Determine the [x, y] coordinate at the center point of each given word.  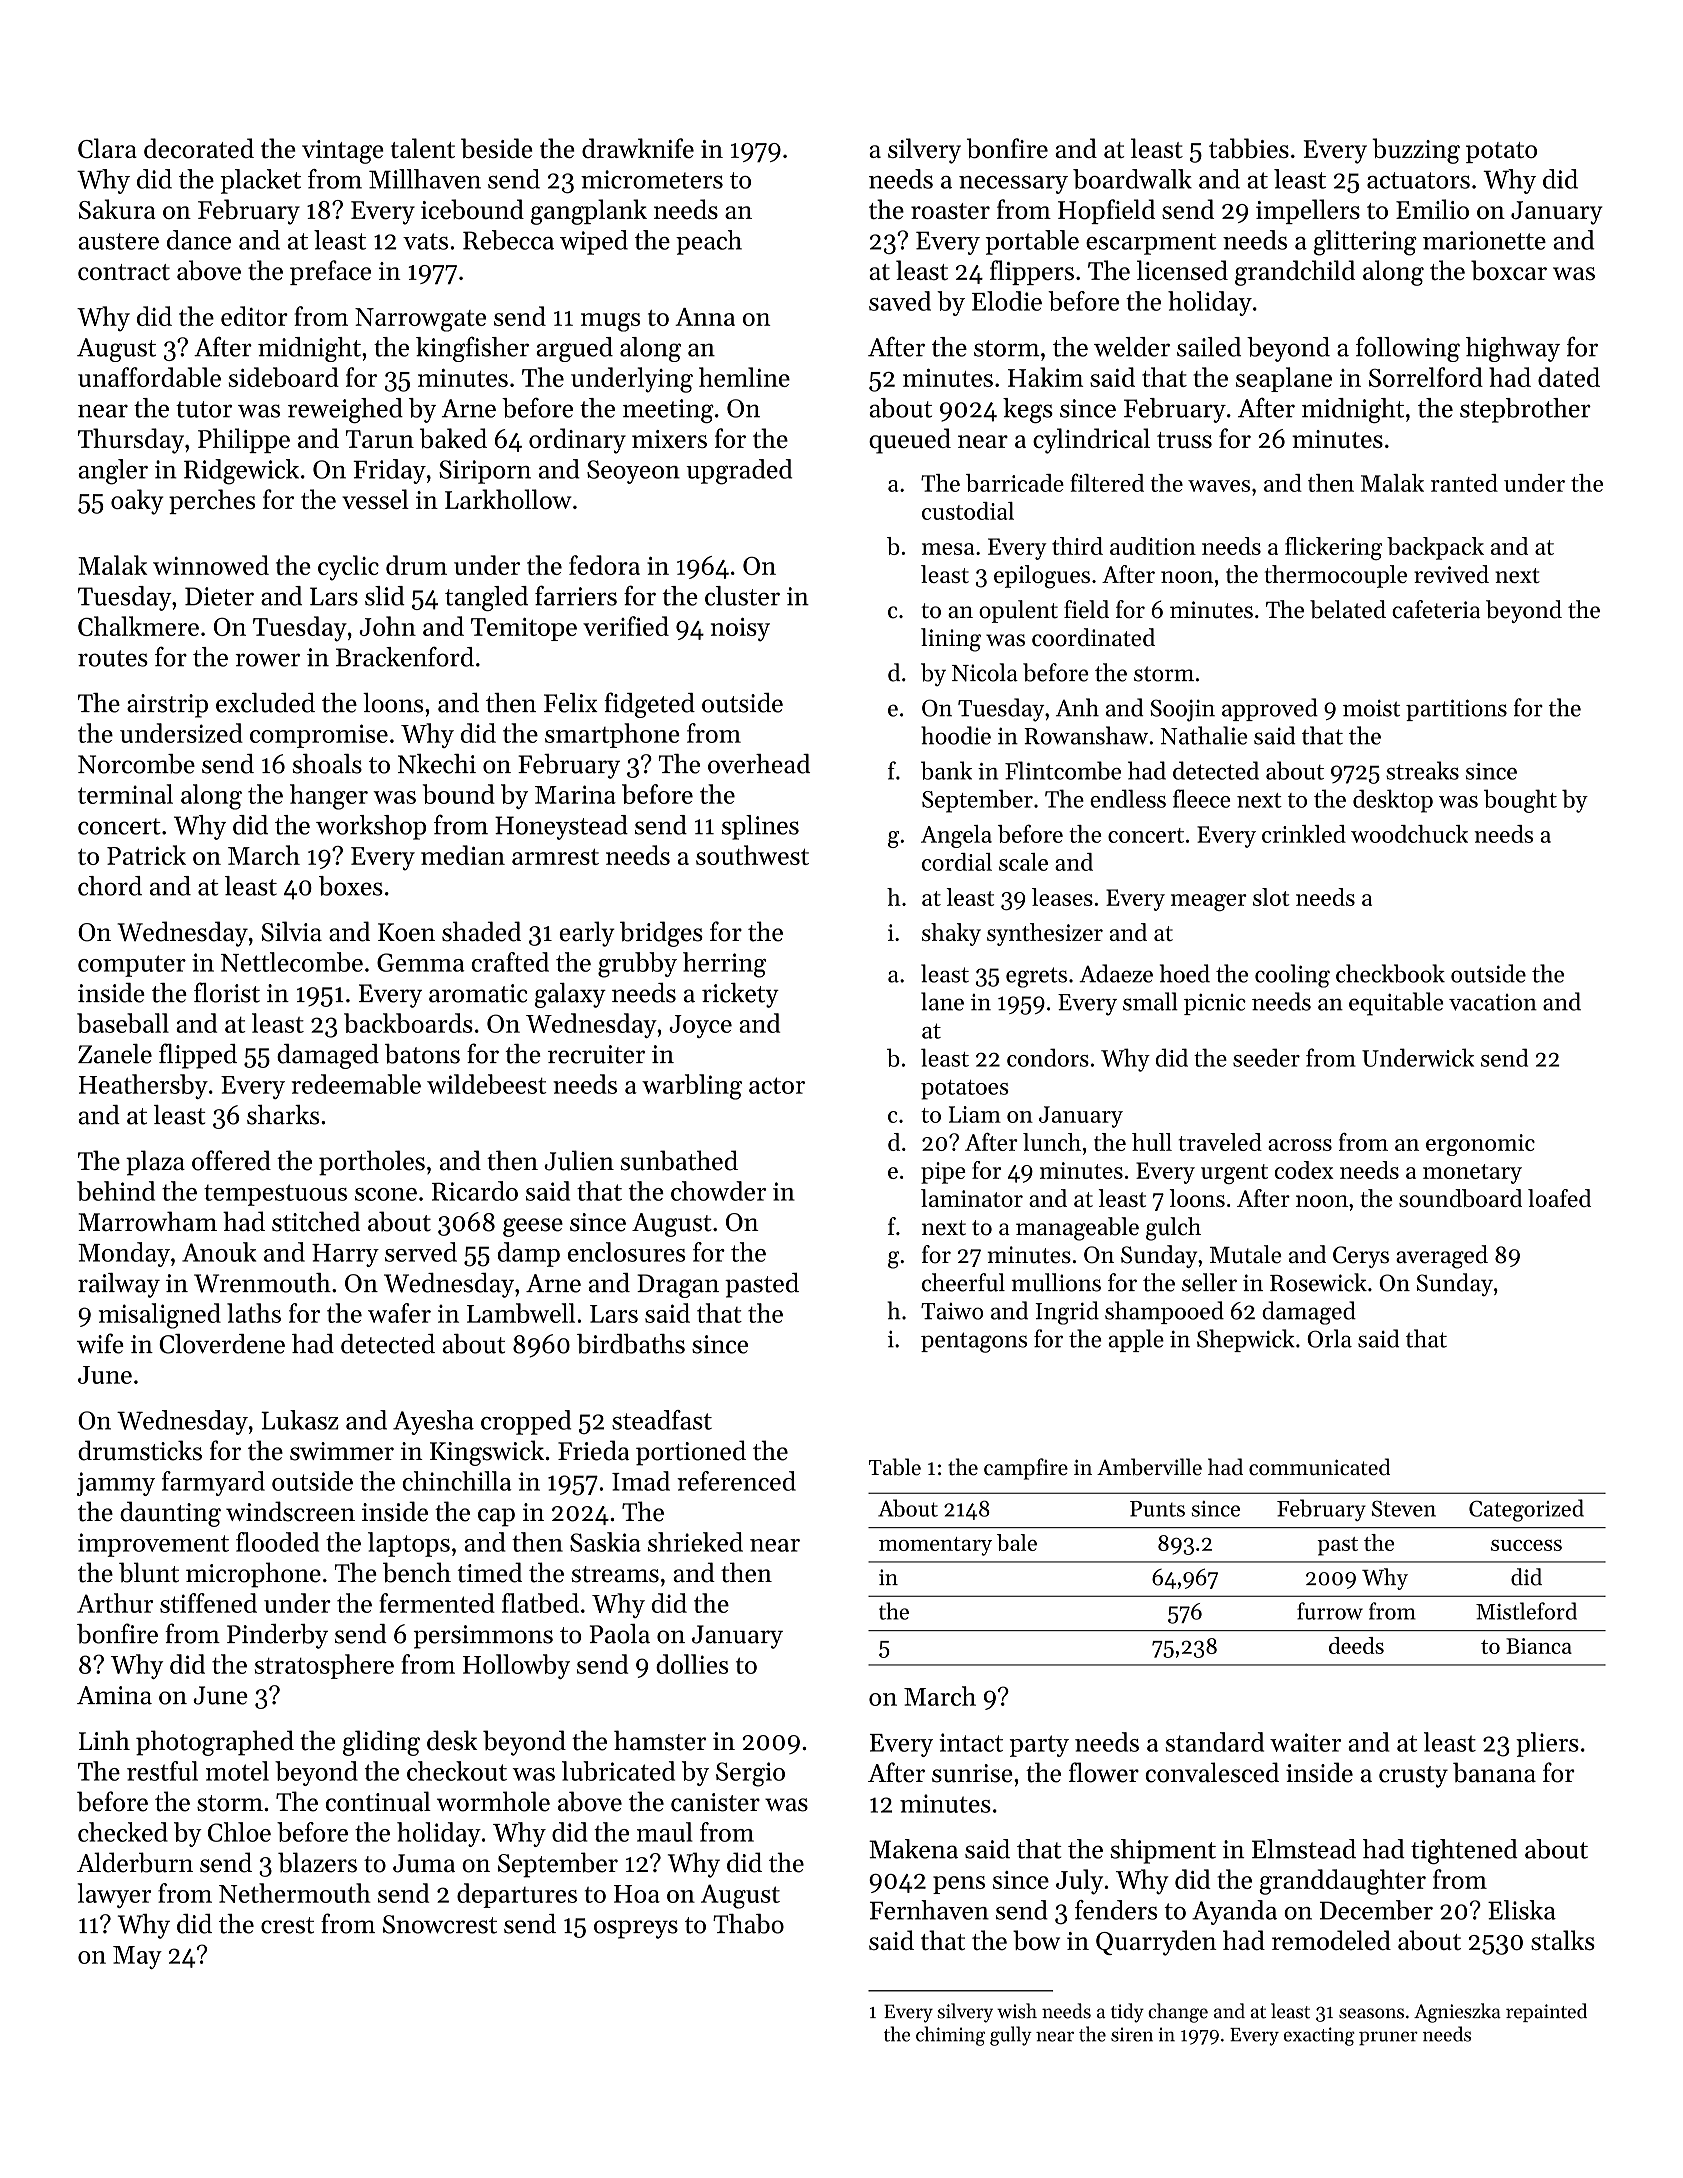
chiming [950, 2036]
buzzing [1416, 151]
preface [330, 272]
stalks [1563, 1940]
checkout [457, 1771]
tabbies [1249, 148]
